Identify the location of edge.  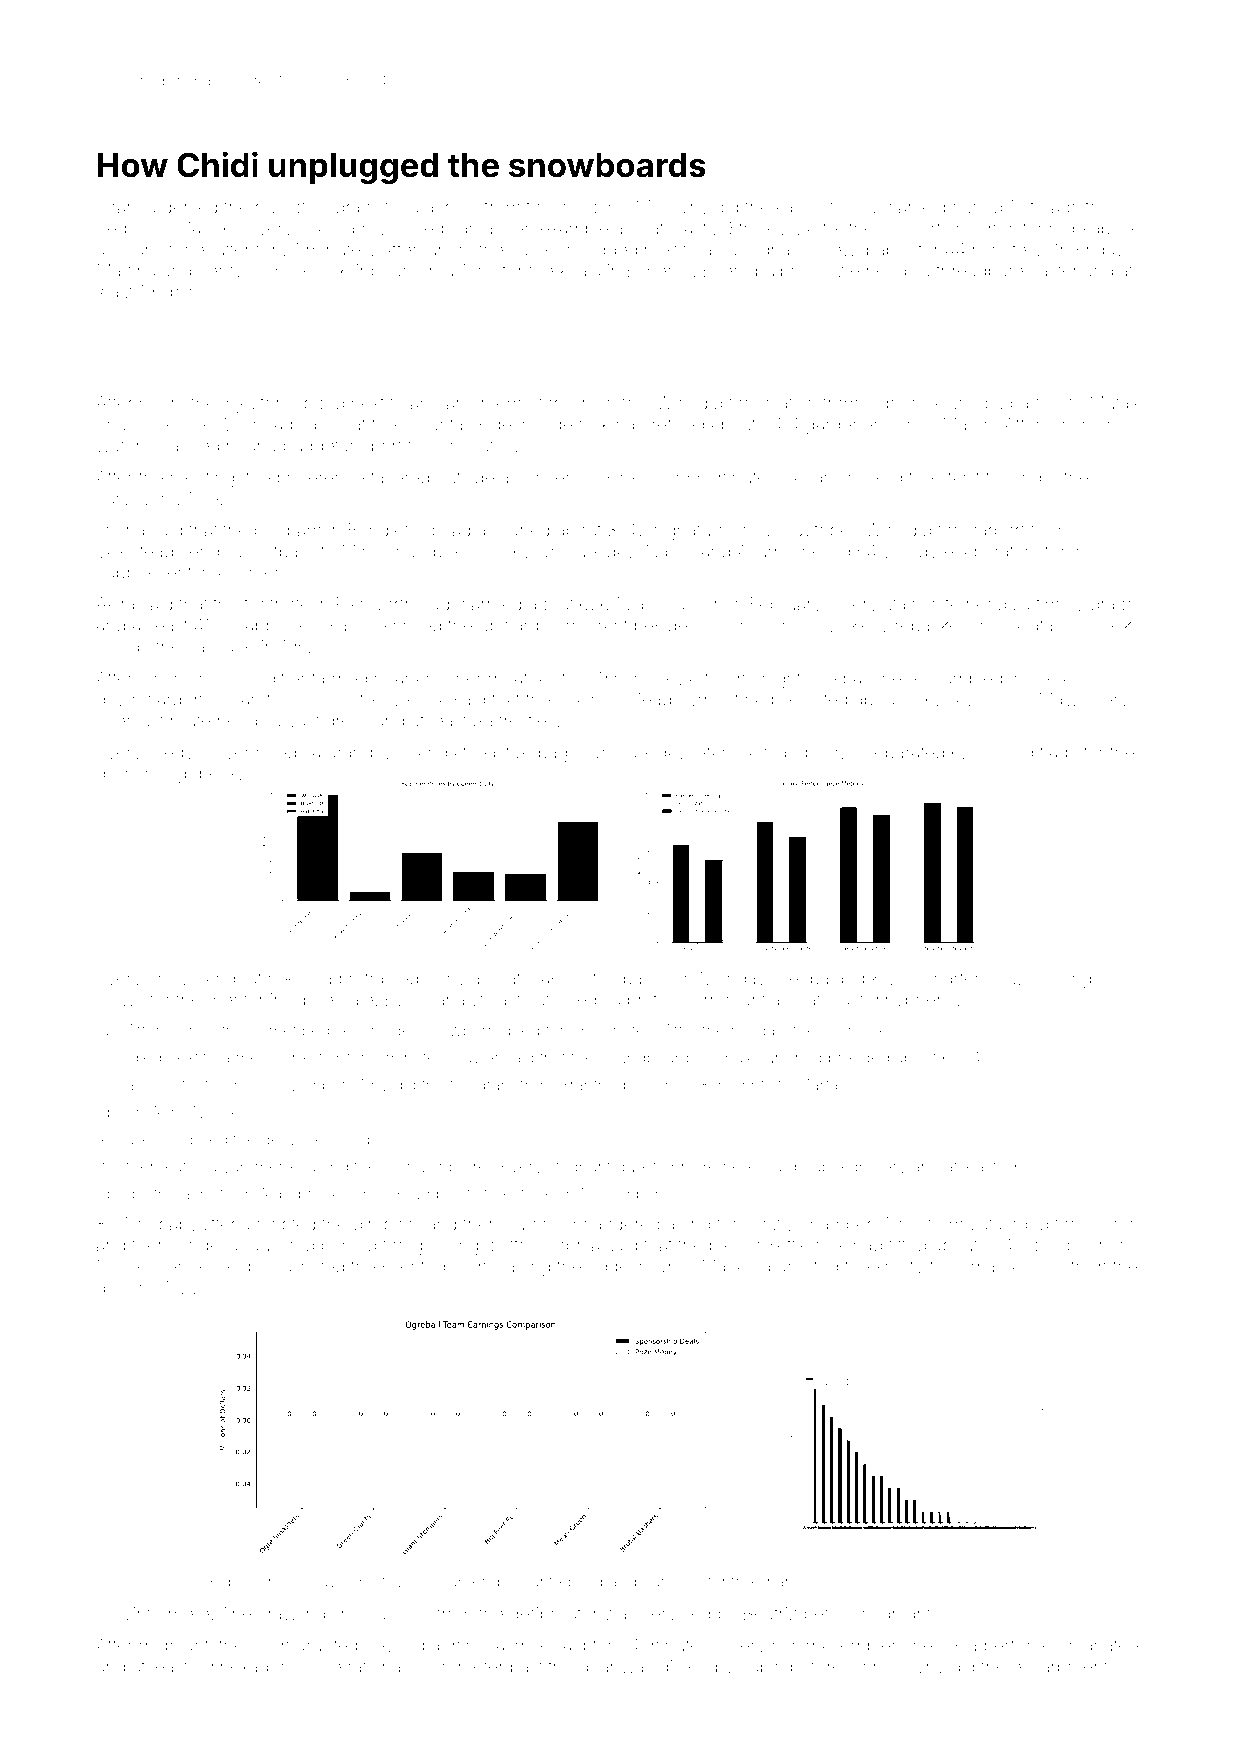
(608, 1268).
